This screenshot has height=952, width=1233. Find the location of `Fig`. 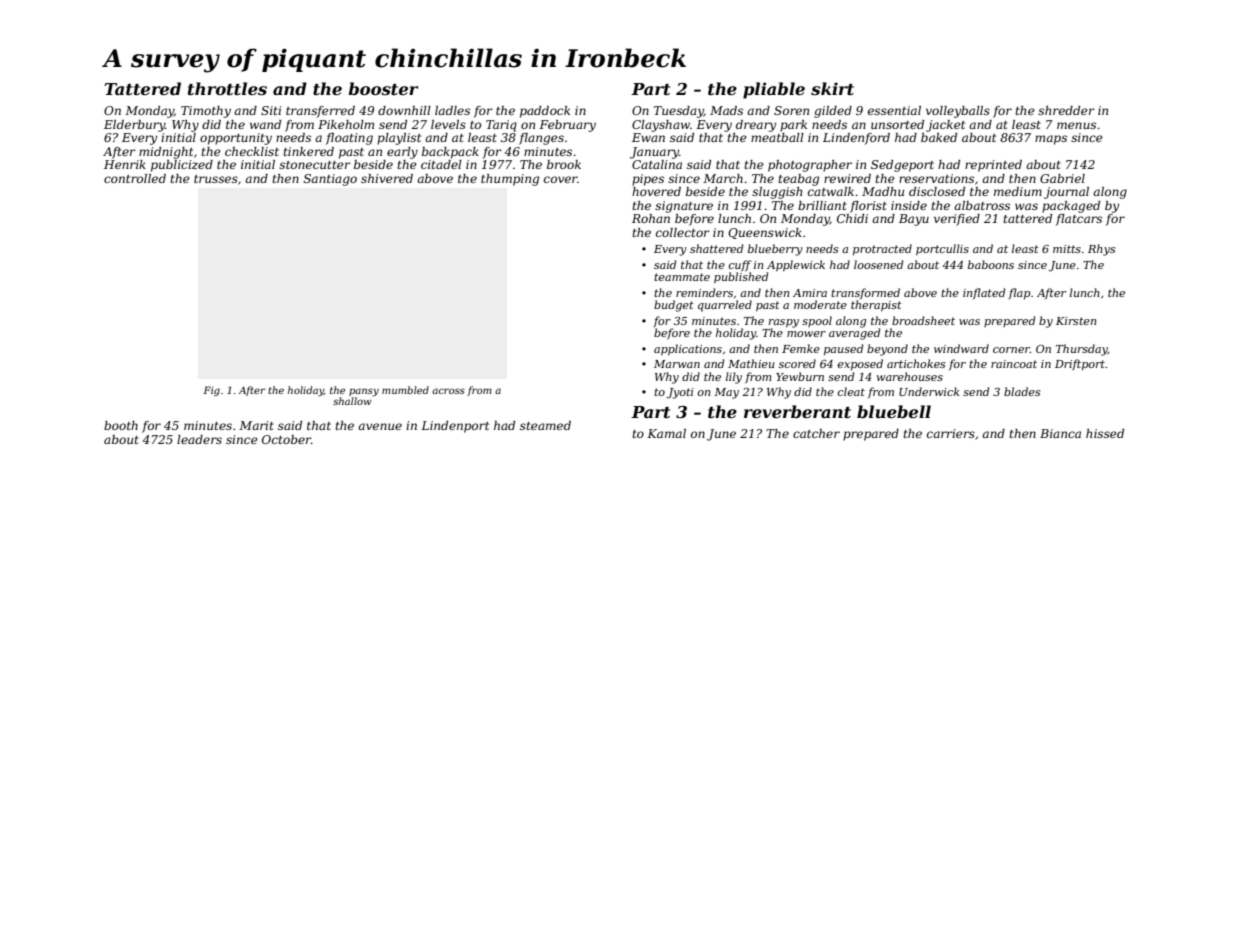

Fig is located at coordinates (211, 391).
